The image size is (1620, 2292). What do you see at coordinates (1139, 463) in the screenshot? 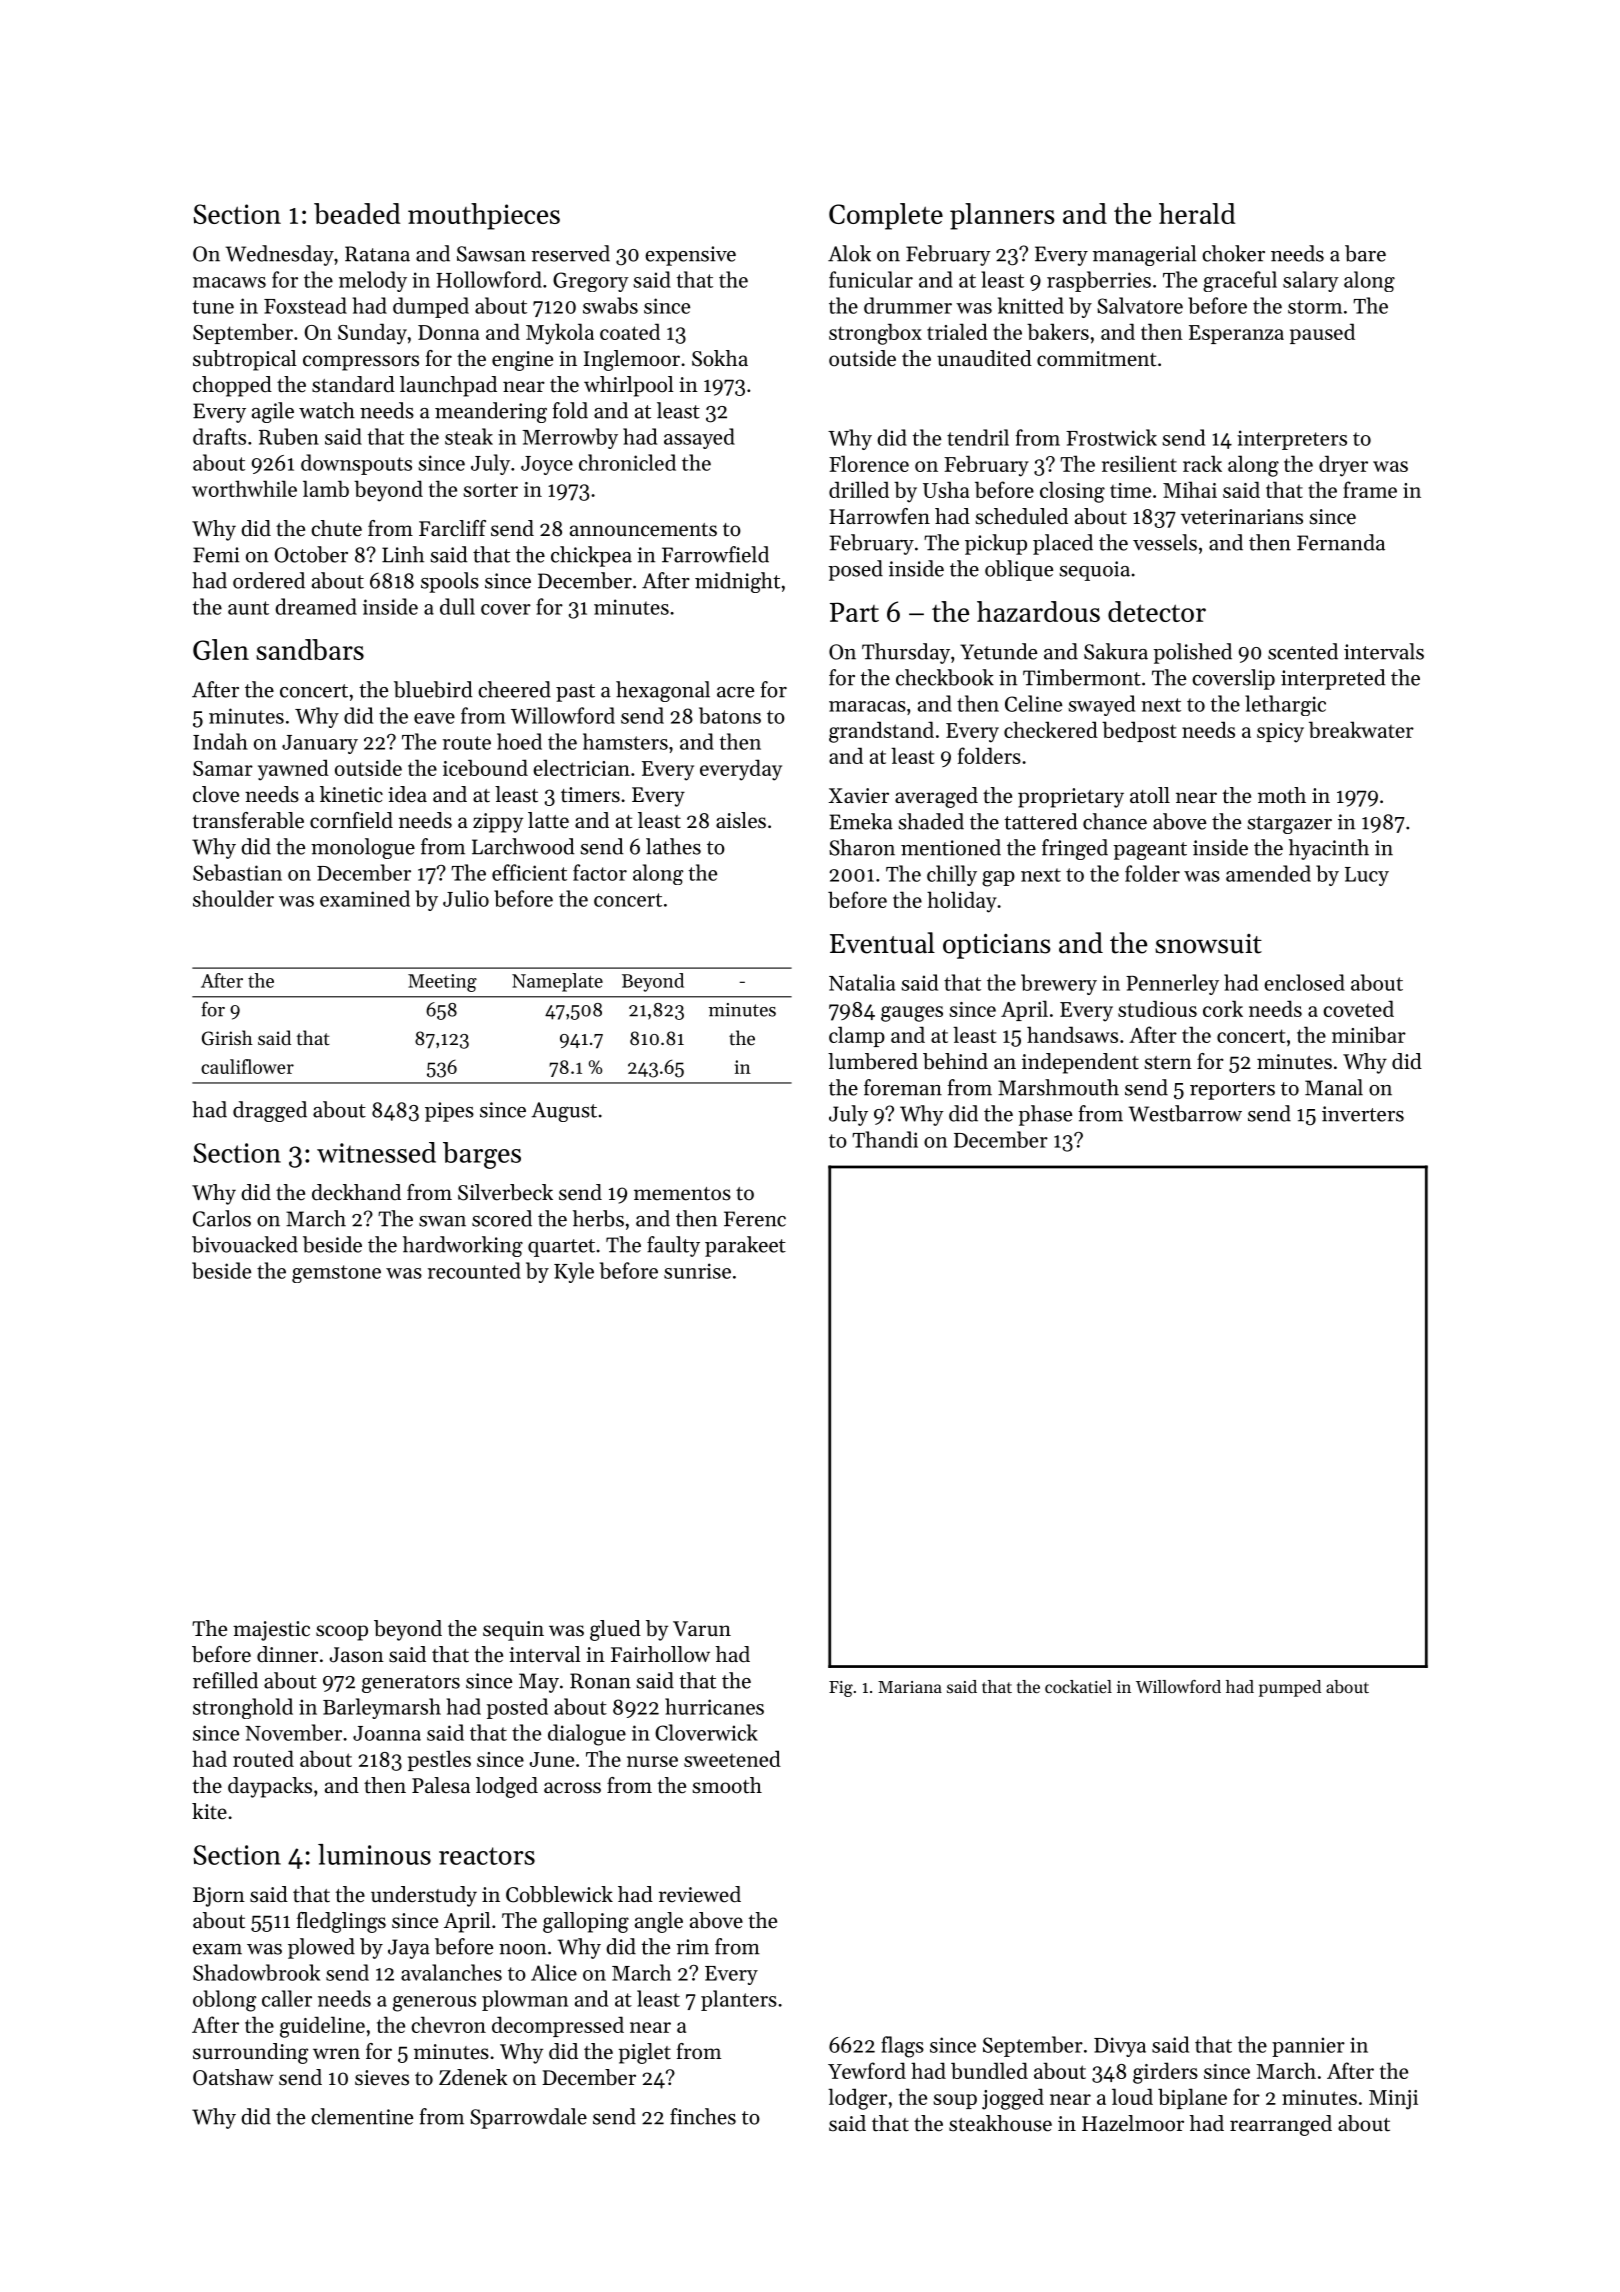
I see `resilient` at bounding box center [1139, 463].
